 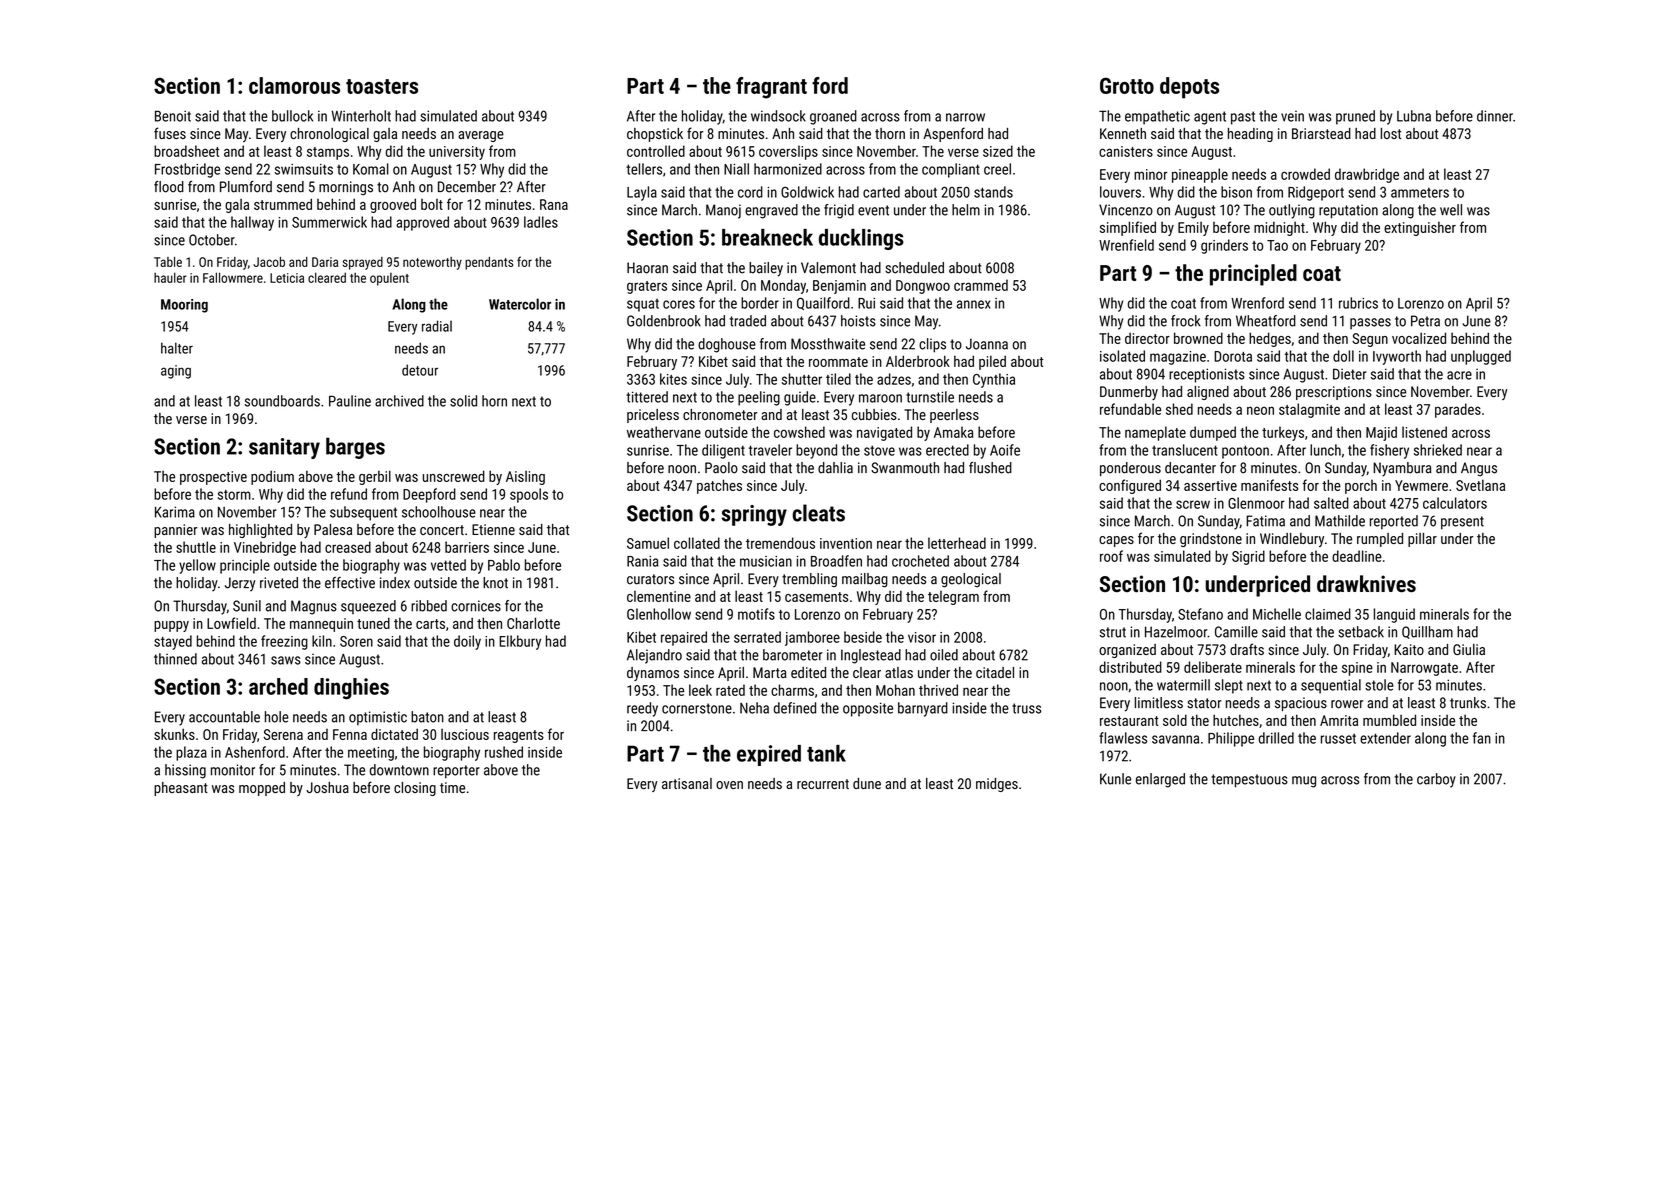 What do you see at coordinates (771, 88) in the screenshot?
I see `fragrant` at bounding box center [771, 88].
